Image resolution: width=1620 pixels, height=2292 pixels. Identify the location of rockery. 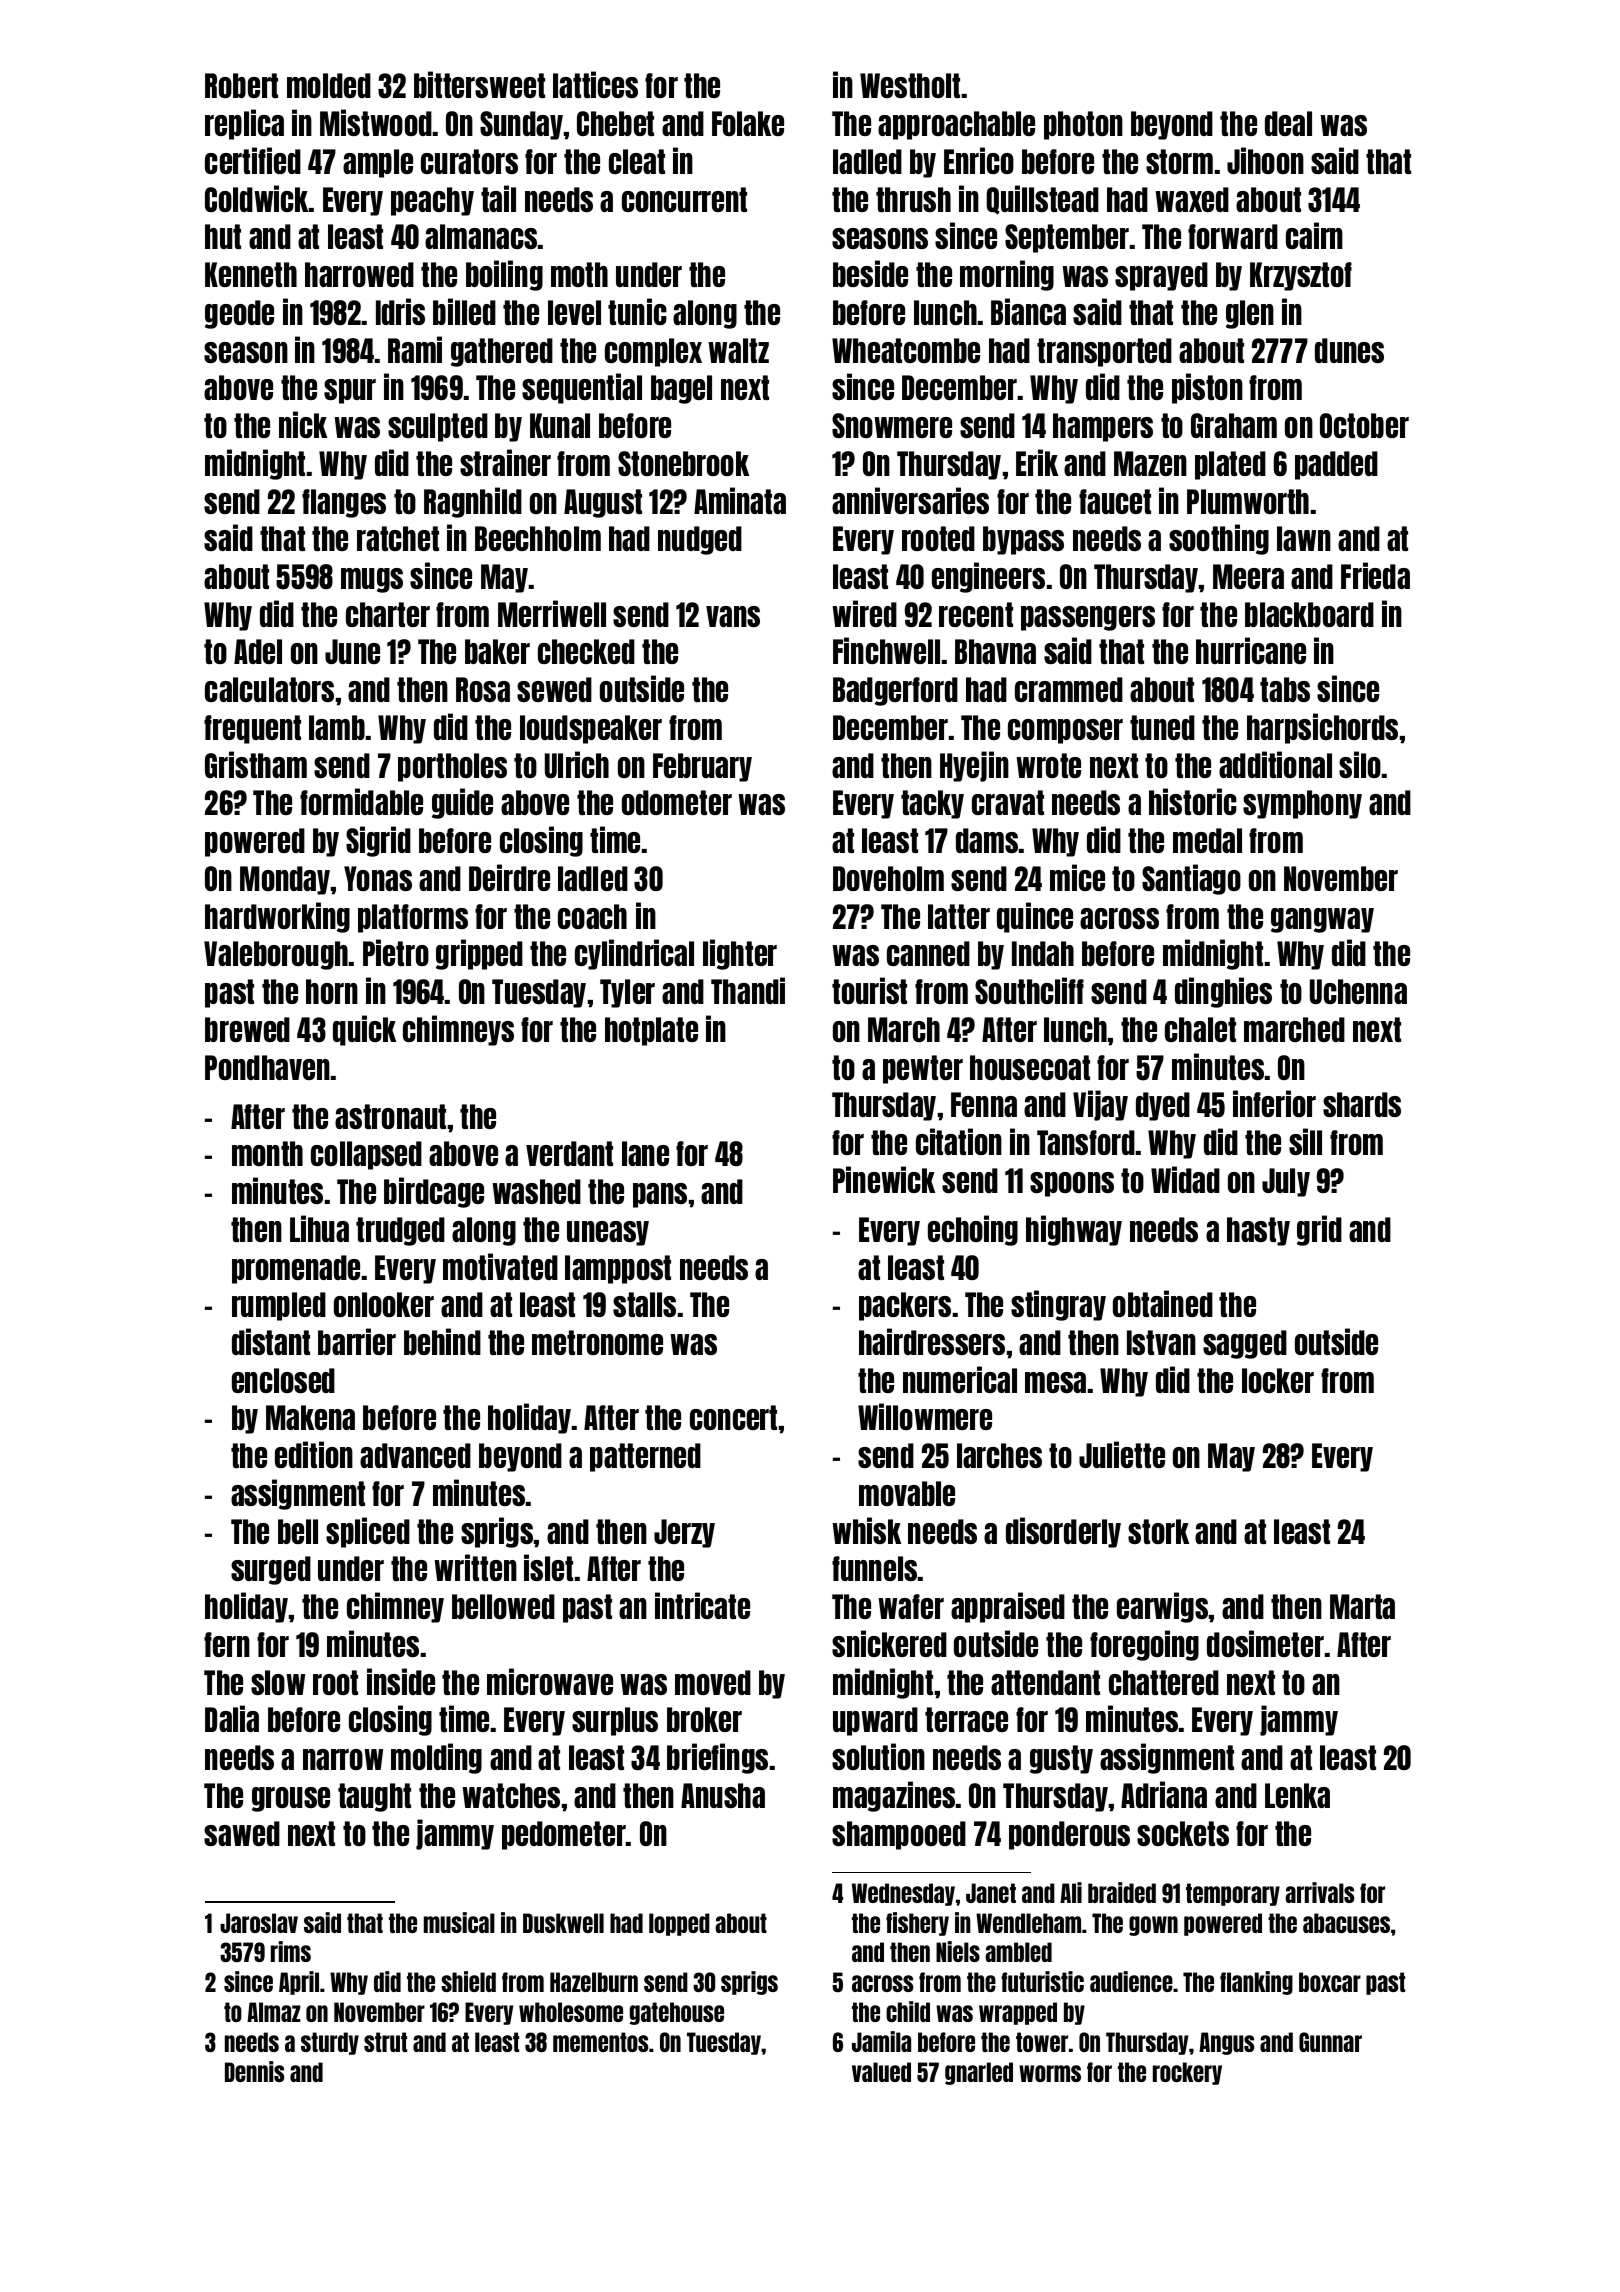
(1187, 2073).
